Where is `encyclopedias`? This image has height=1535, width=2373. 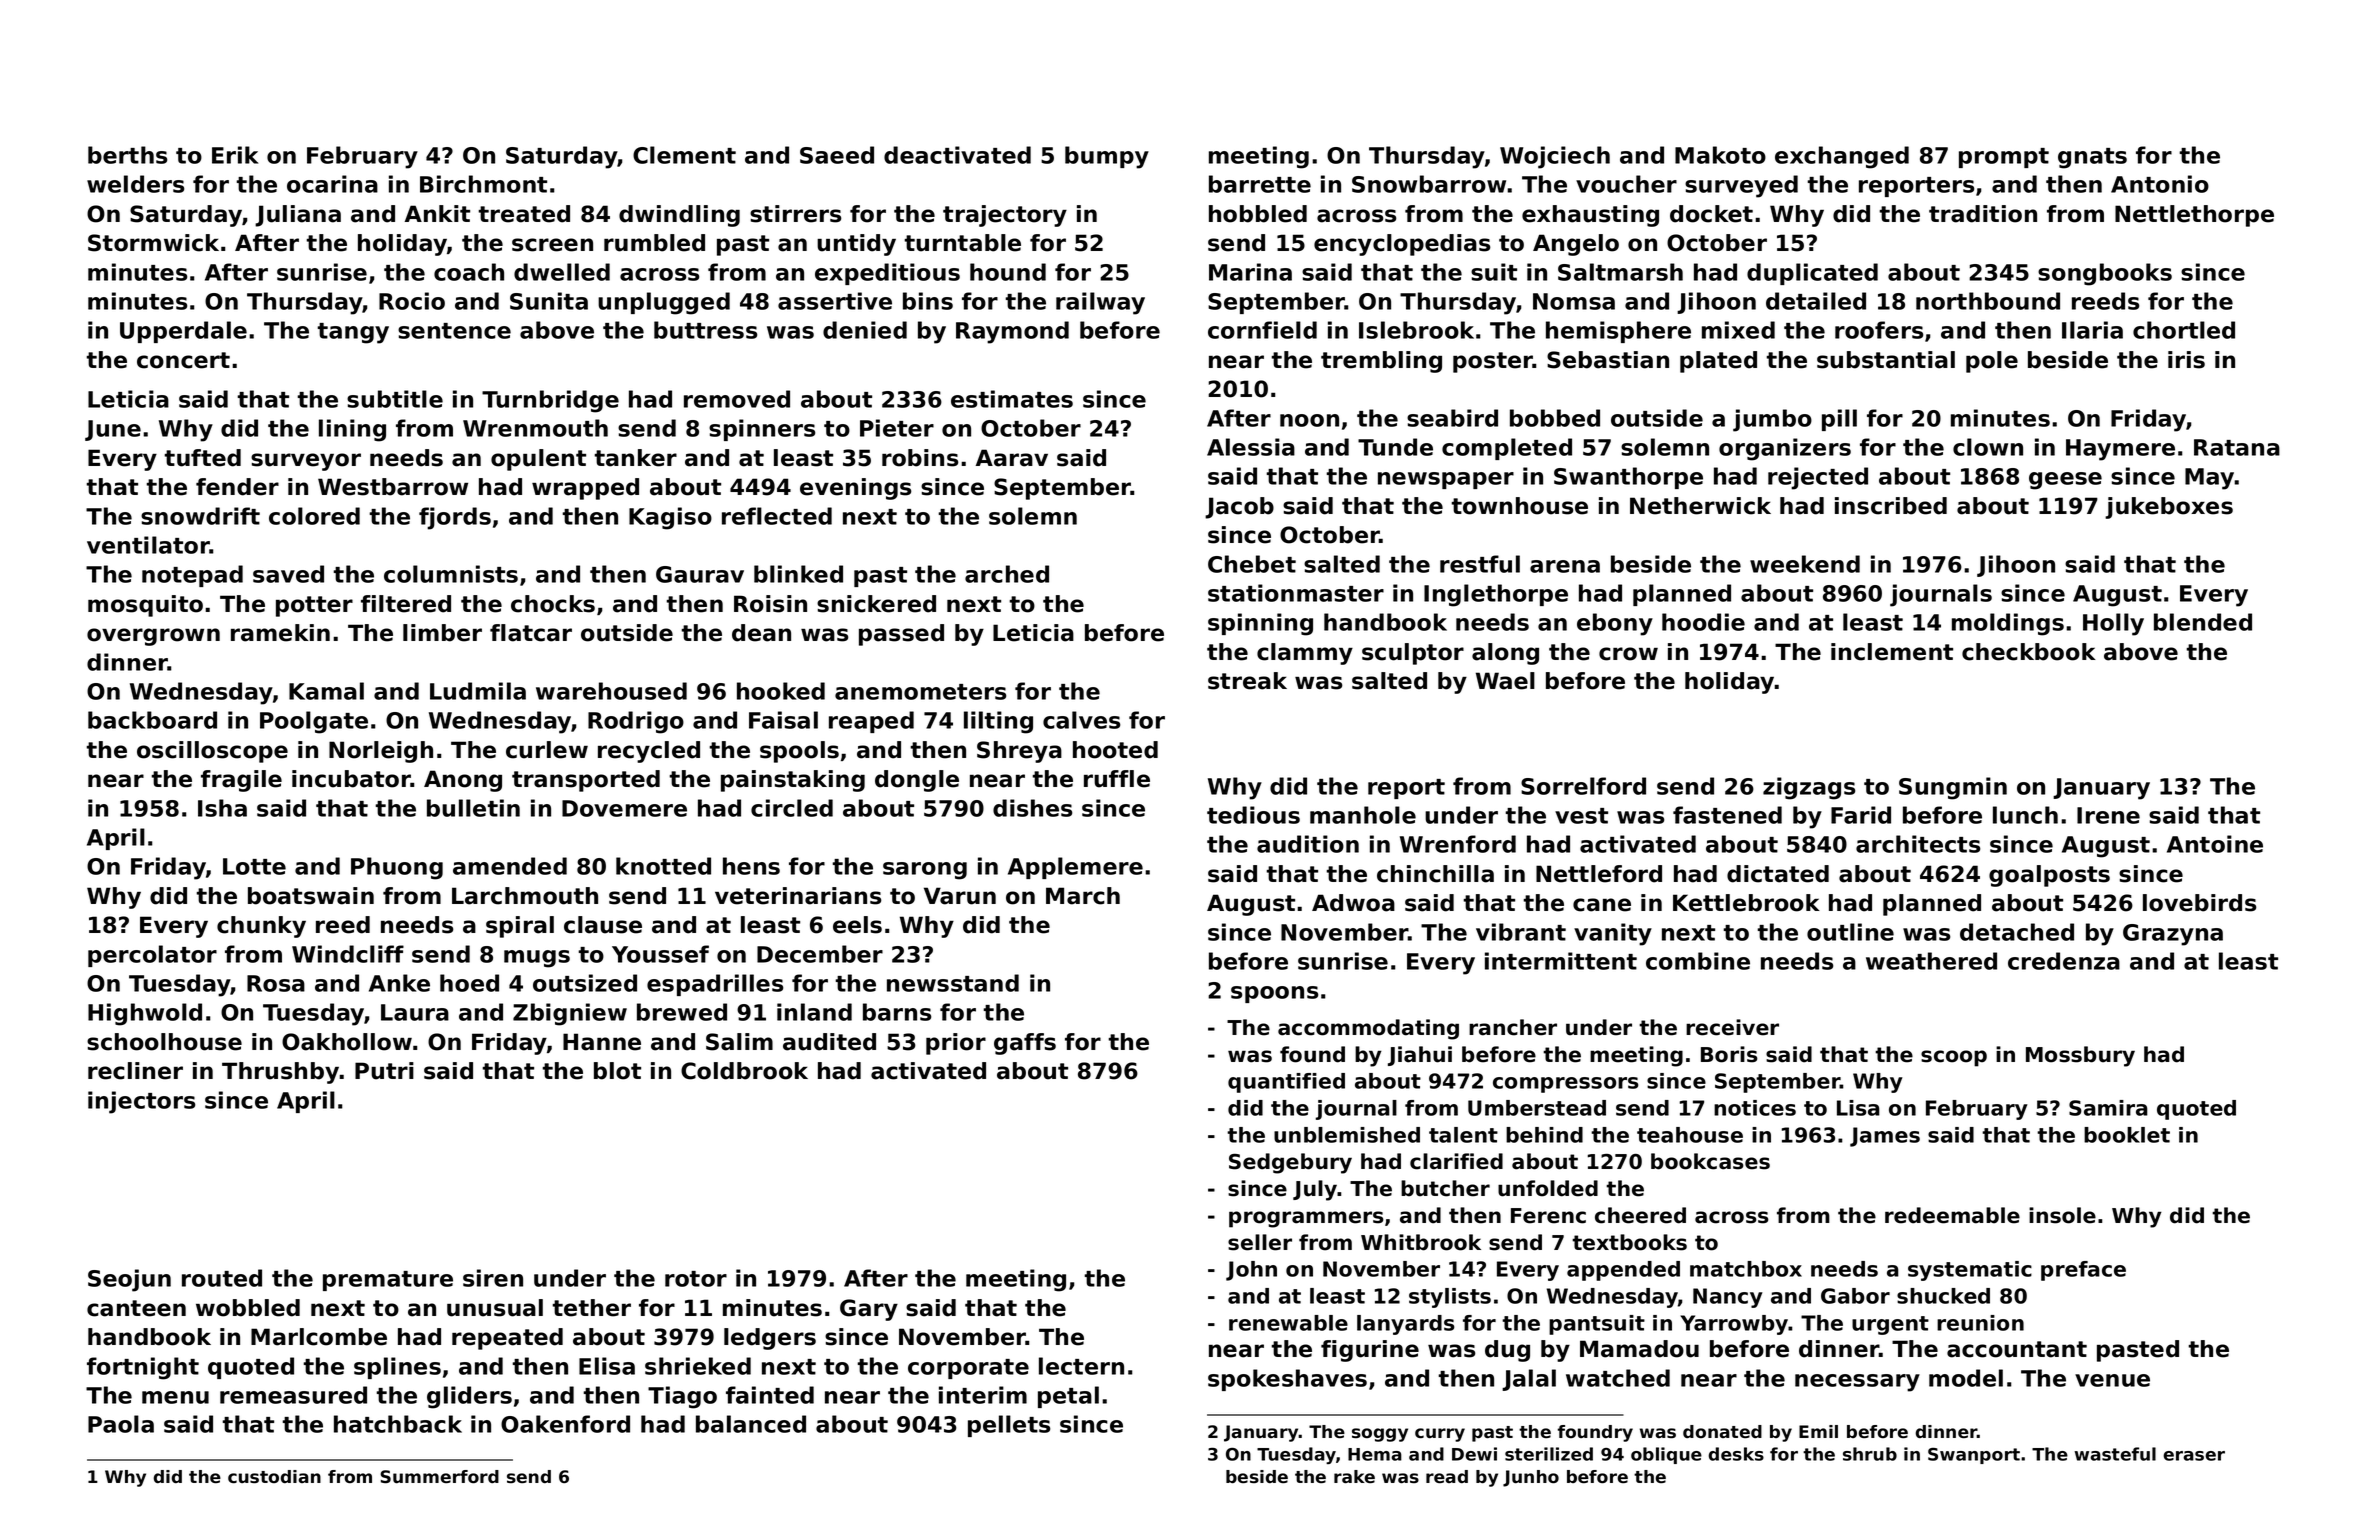
encyclopedias is located at coordinates (1402, 245).
